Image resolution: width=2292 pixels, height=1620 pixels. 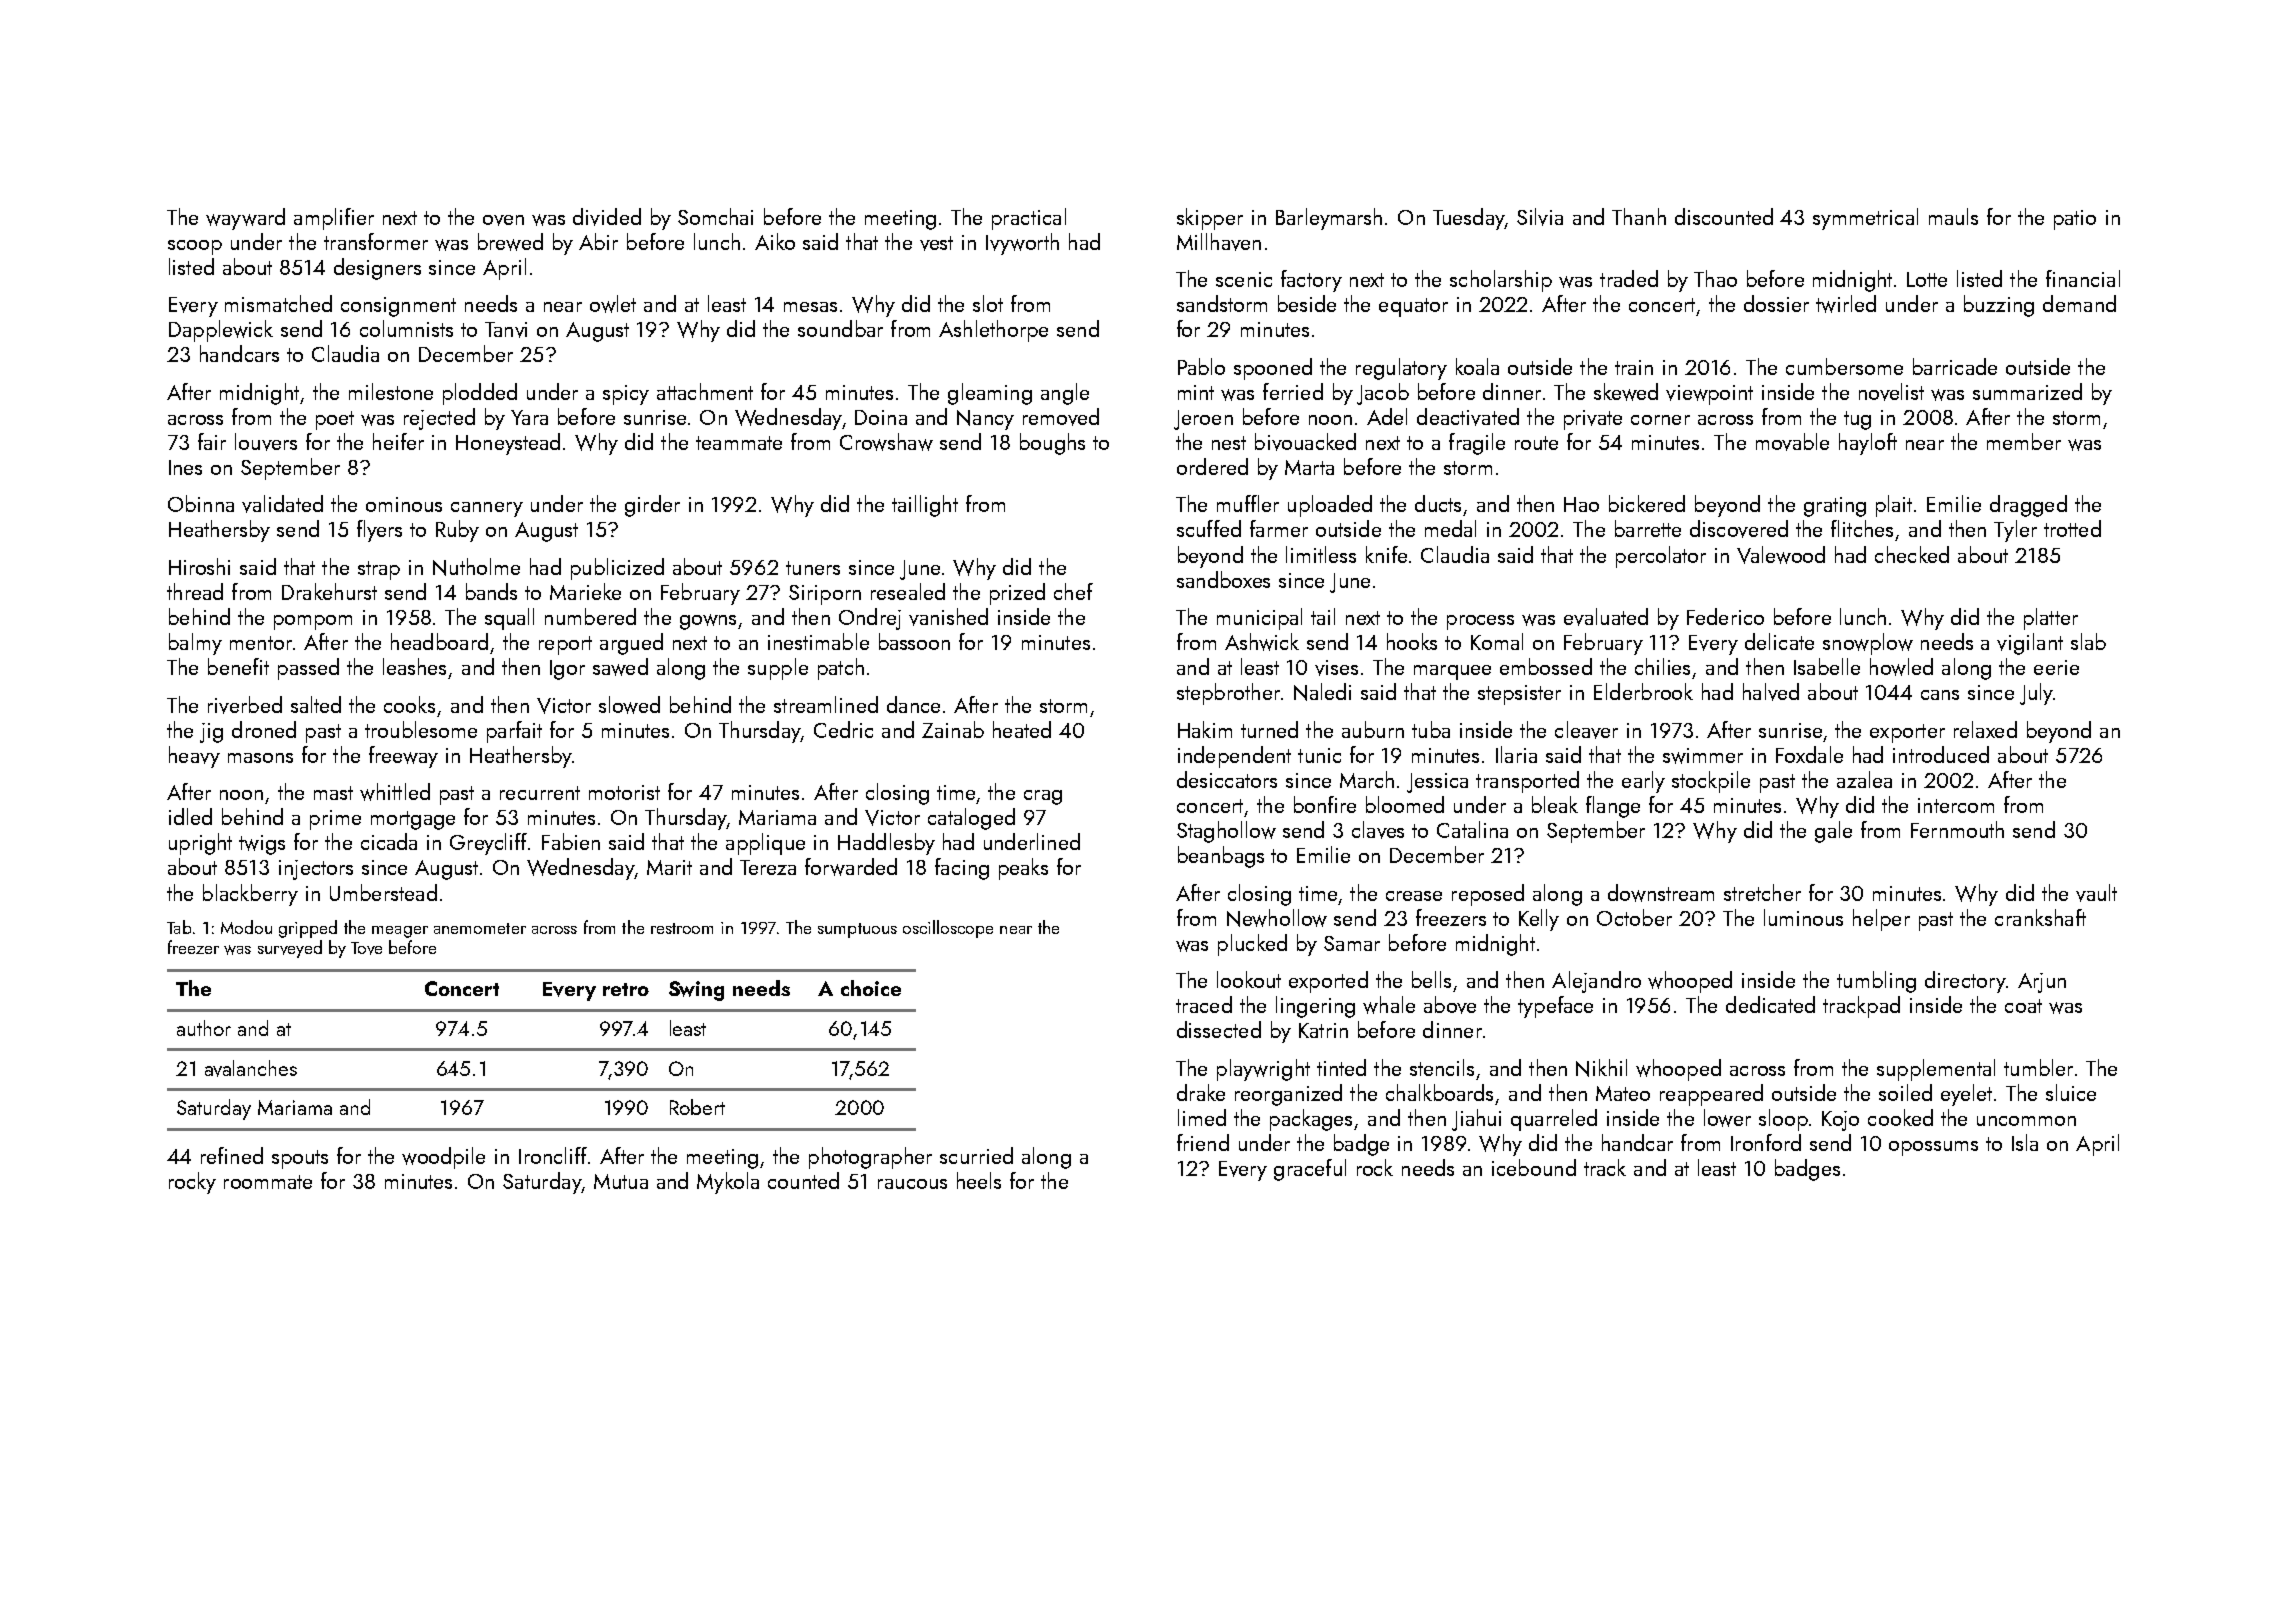 What do you see at coordinates (1835, 507) in the screenshot?
I see `grating` at bounding box center [1835, 507].
